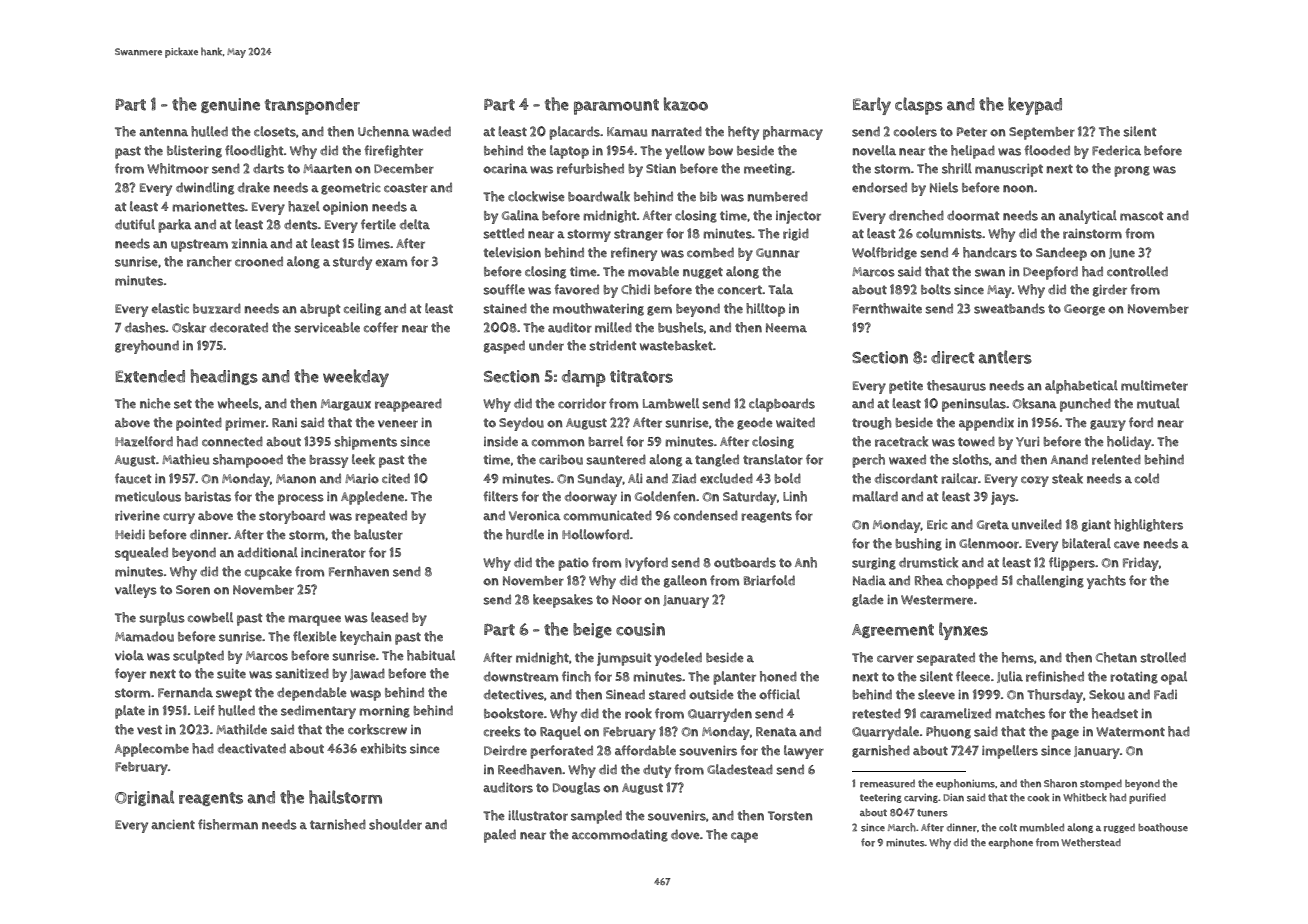  Describe the element at coordinates (228, 824) in the document. I see `fisherman` at that location.
